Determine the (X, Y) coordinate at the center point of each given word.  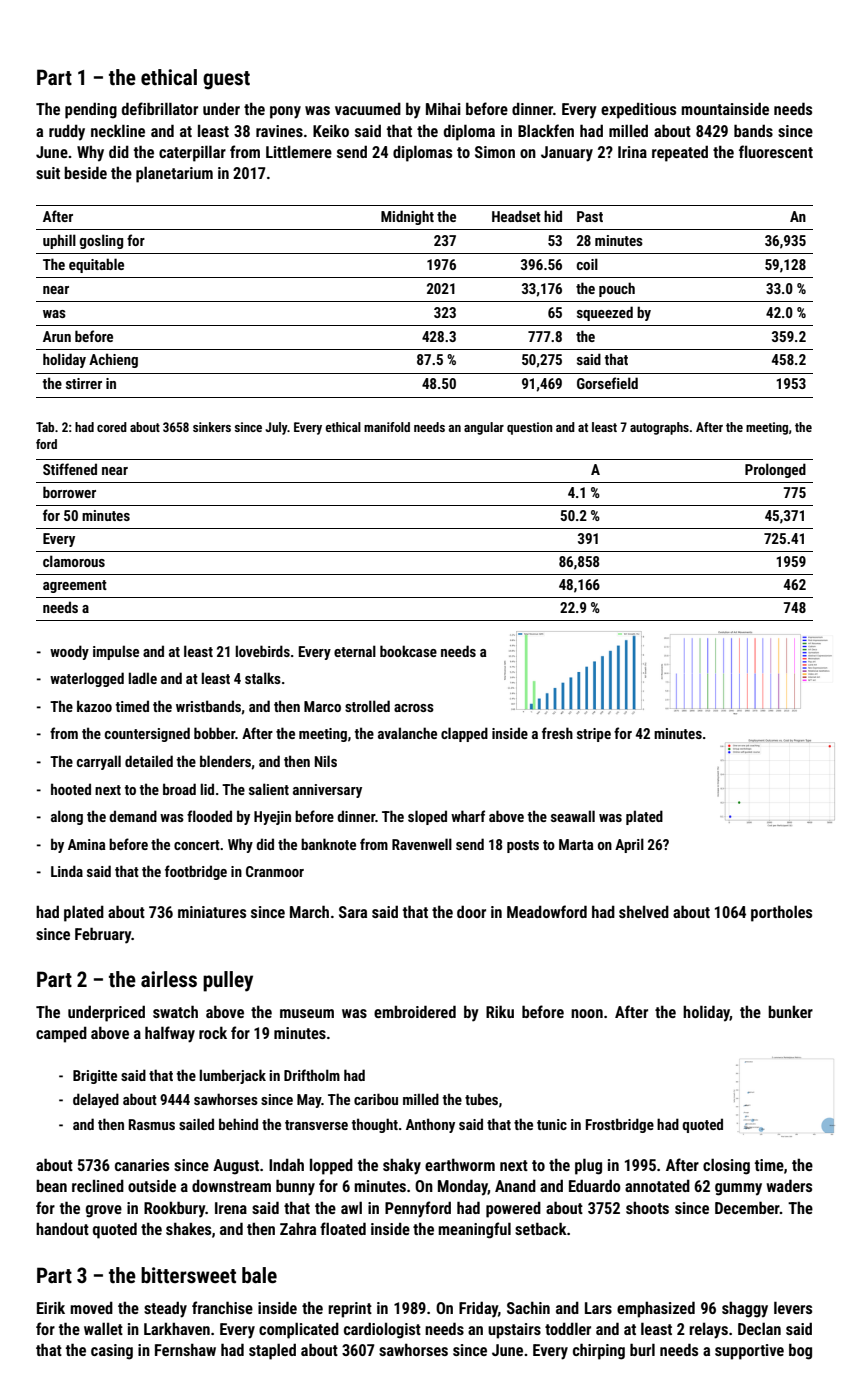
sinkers (212, 427)
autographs (659, 428)
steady (165, 1309)
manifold (387, 427)
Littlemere (299, 151)
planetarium (174, 174)
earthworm (460, 1164)
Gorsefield (607, 383)
